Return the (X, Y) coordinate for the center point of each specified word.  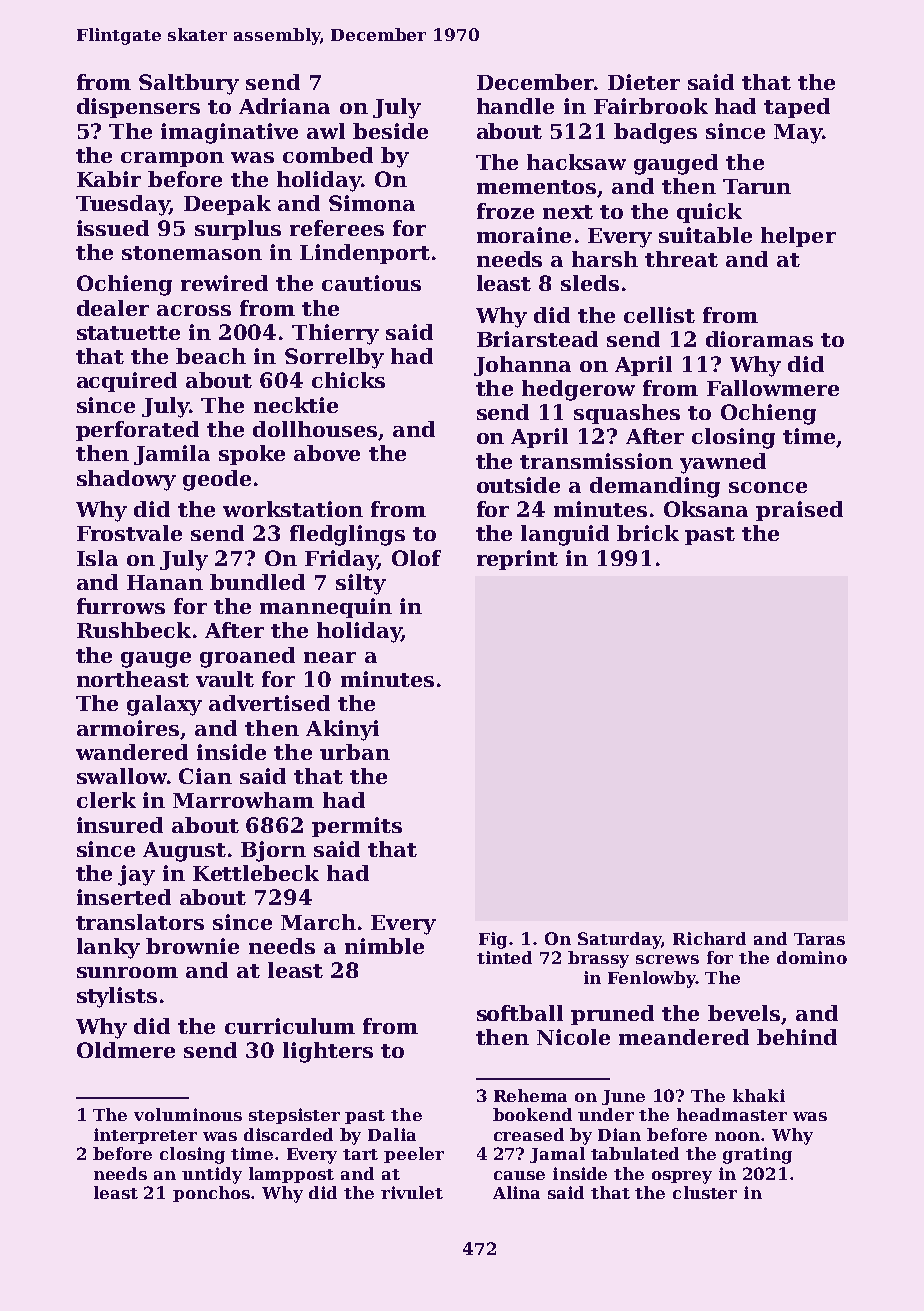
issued (113, 228)
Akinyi (342, 730)
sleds (590, 283)
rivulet (412, 1192)
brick (648, 533)
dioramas (759, 339)
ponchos (211, 1194)
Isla (97, 558)
